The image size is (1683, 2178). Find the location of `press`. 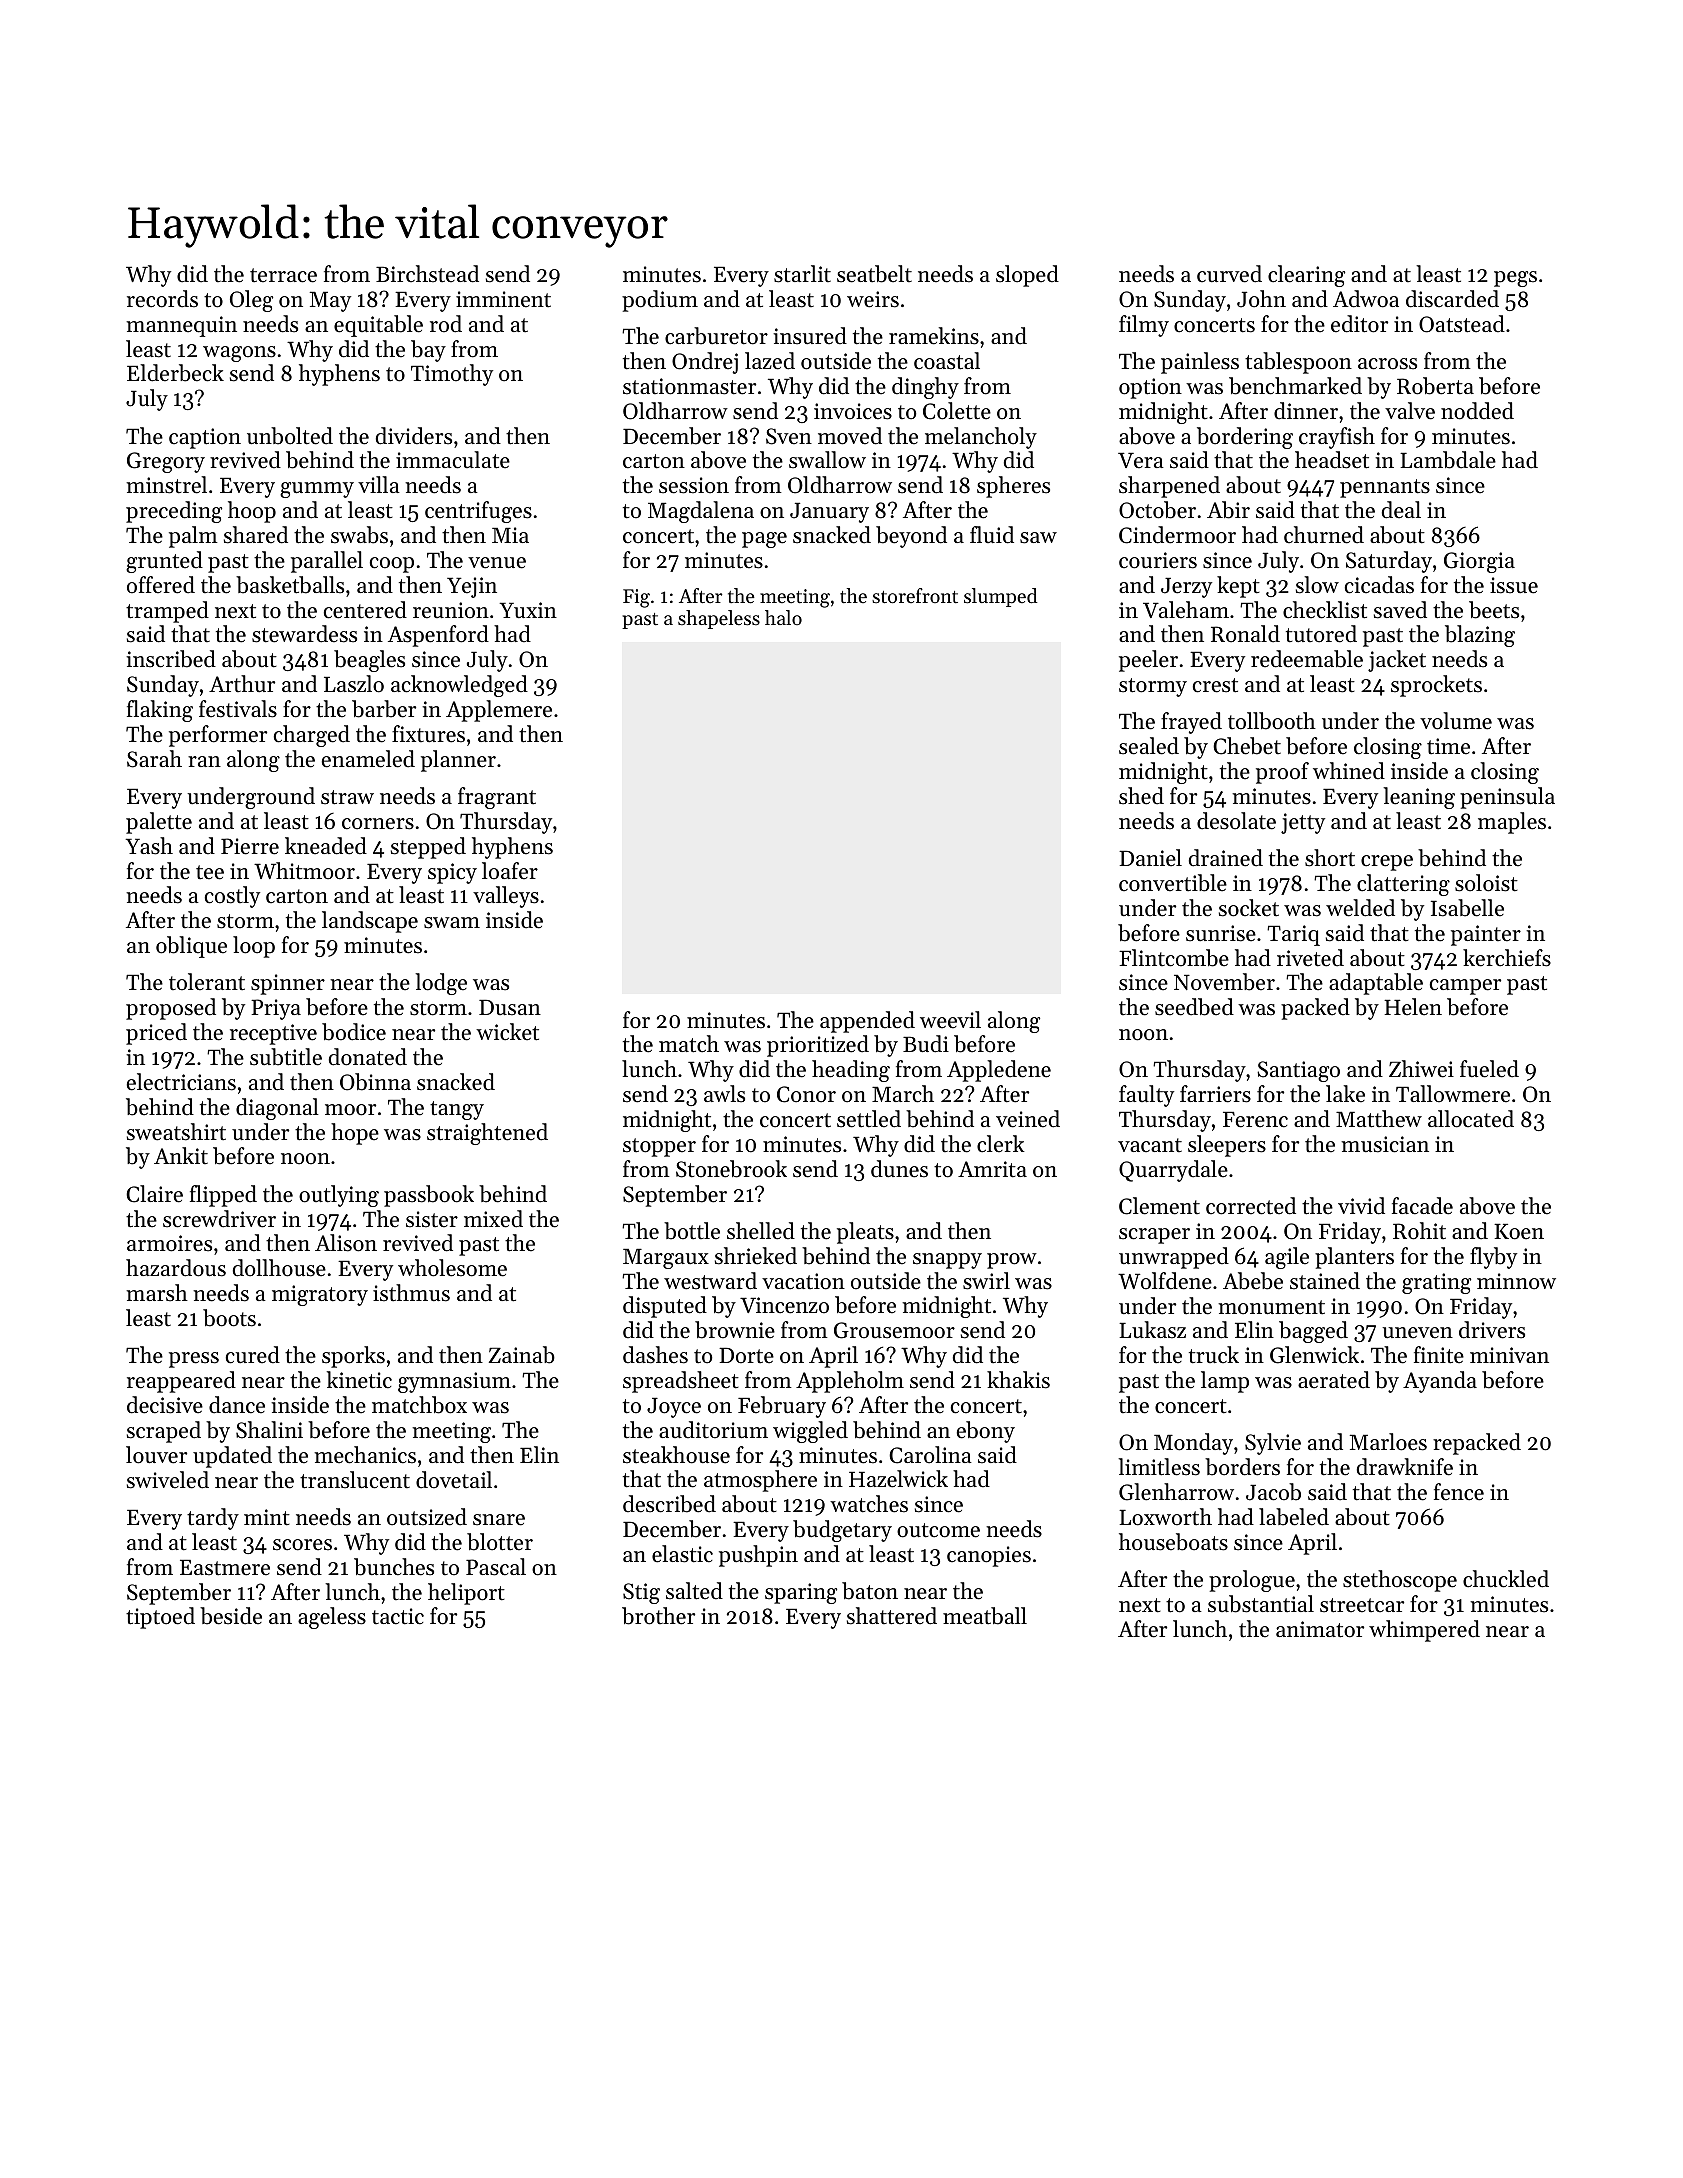

press is located at coordinates (194, 1360).
